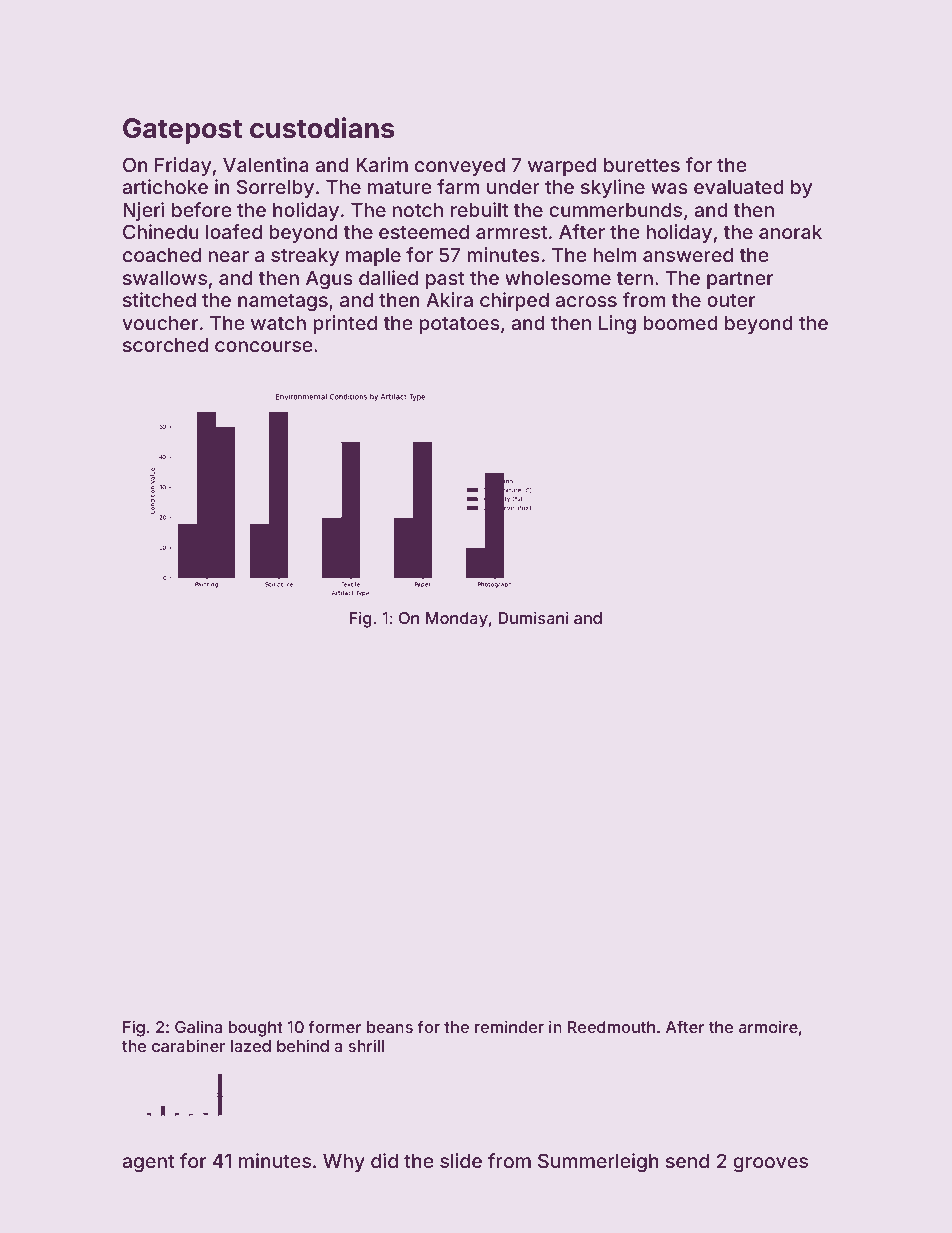  What do you see at coordinates (680, 323) in the screenshot?
I see `boomed` at bounding box center [680, 323].
